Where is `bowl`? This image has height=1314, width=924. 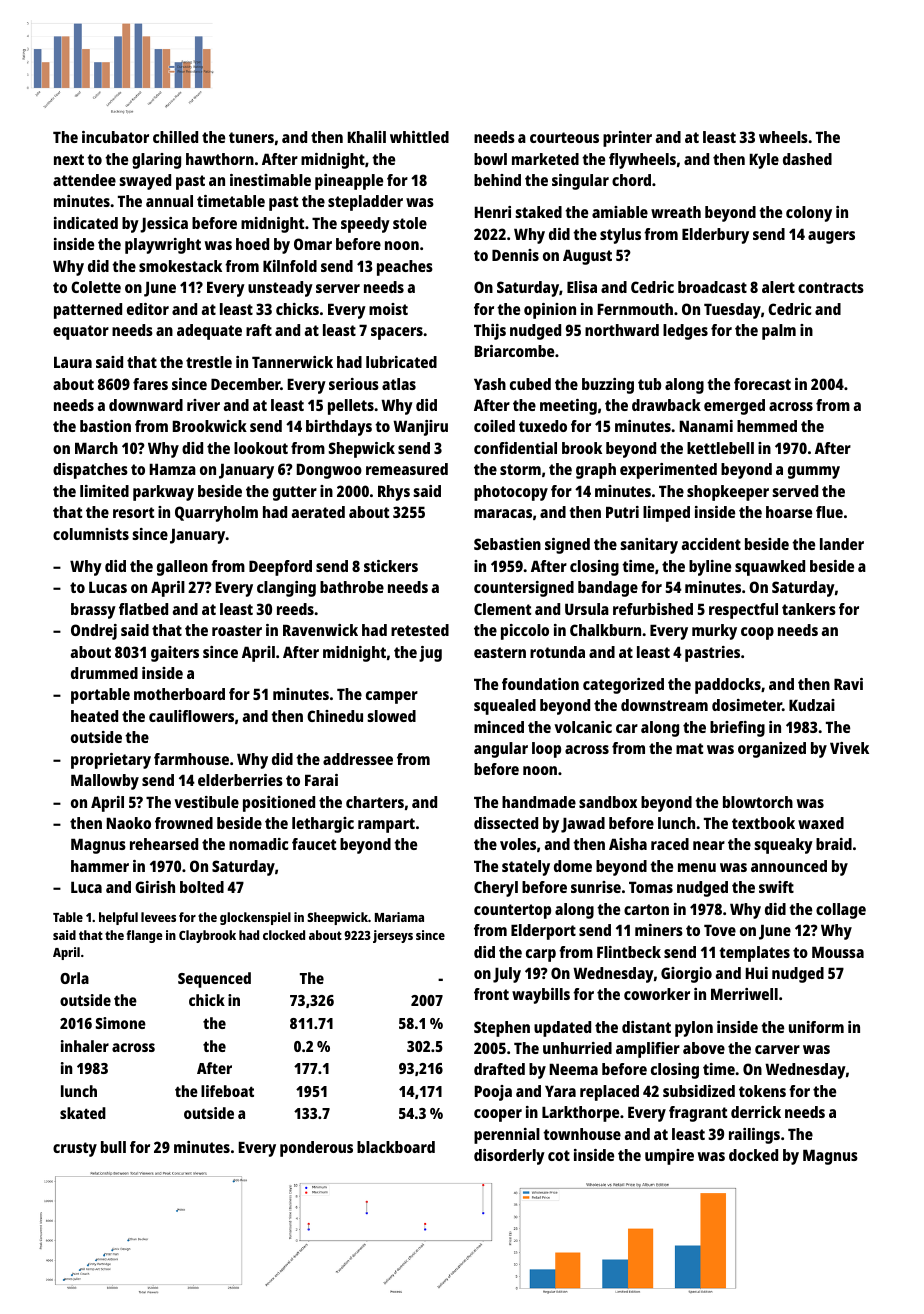 bowl is located at coordinates (490, 159).
